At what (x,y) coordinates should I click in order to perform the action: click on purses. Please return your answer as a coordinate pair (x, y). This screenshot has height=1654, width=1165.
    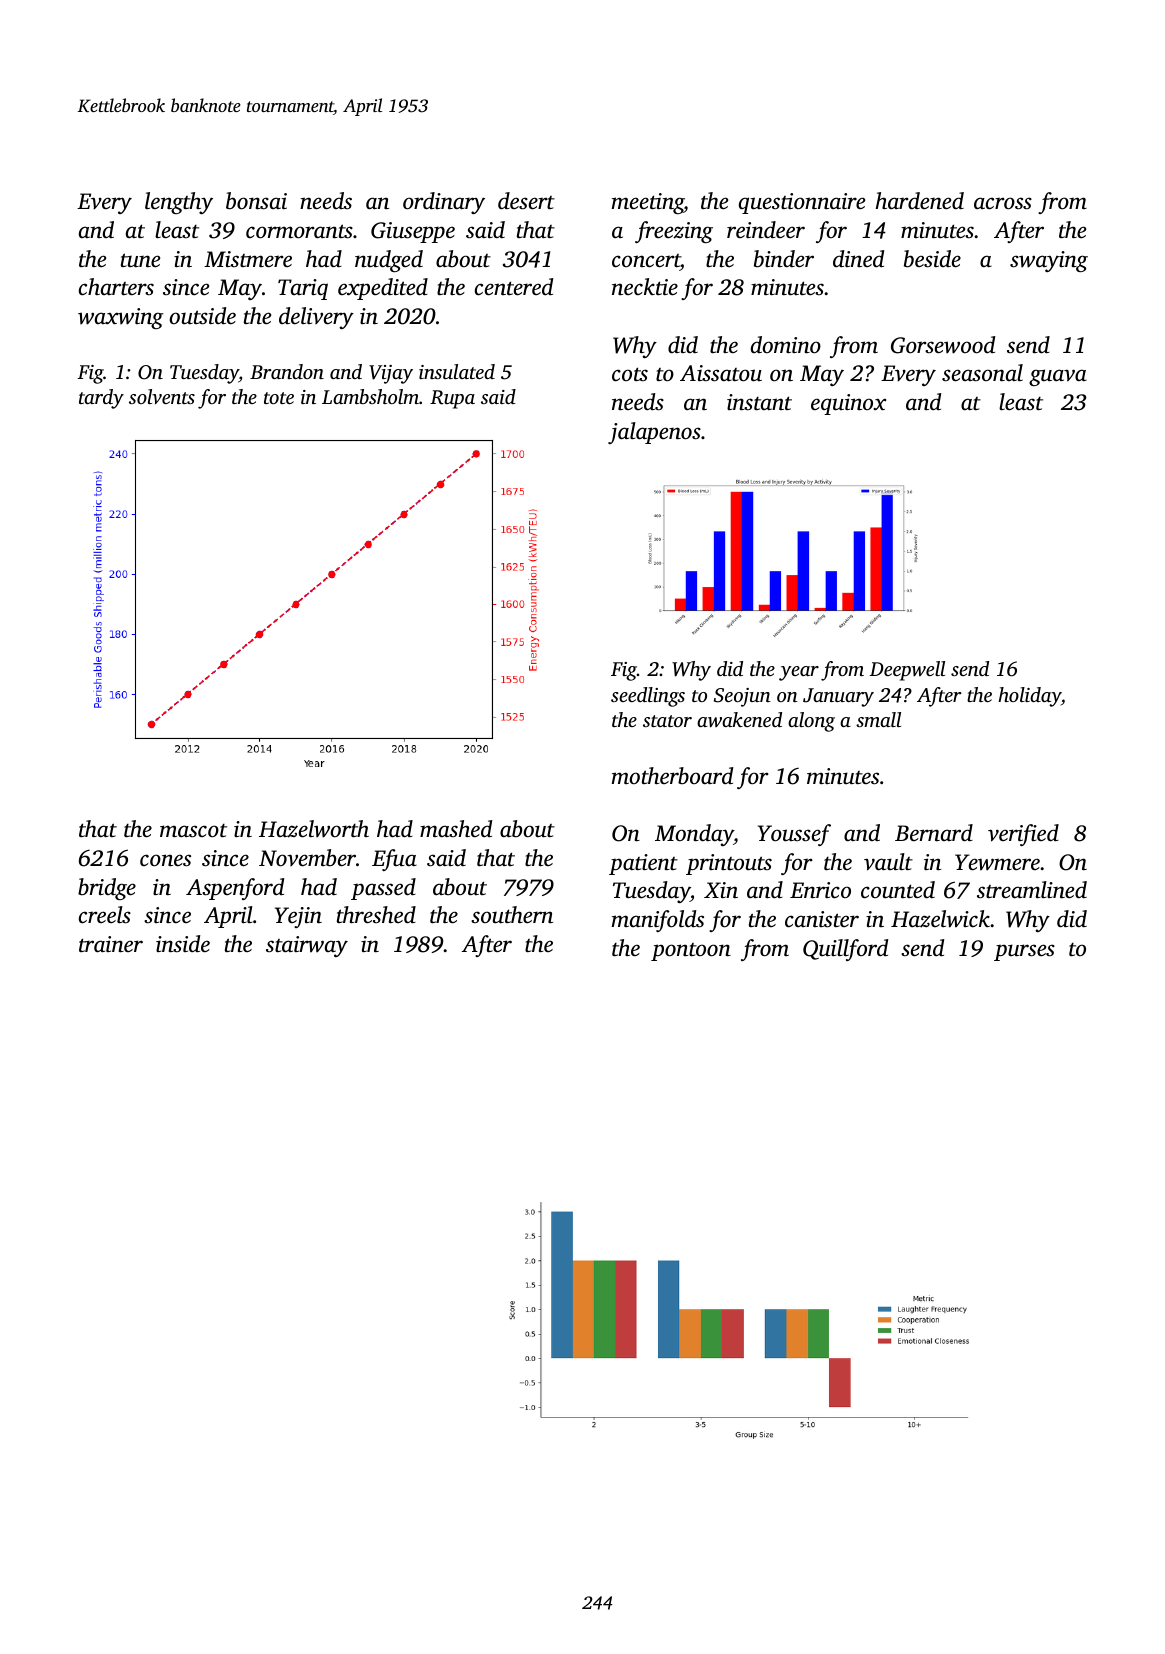
    Looking at the image, I should click on (1024, 952).
